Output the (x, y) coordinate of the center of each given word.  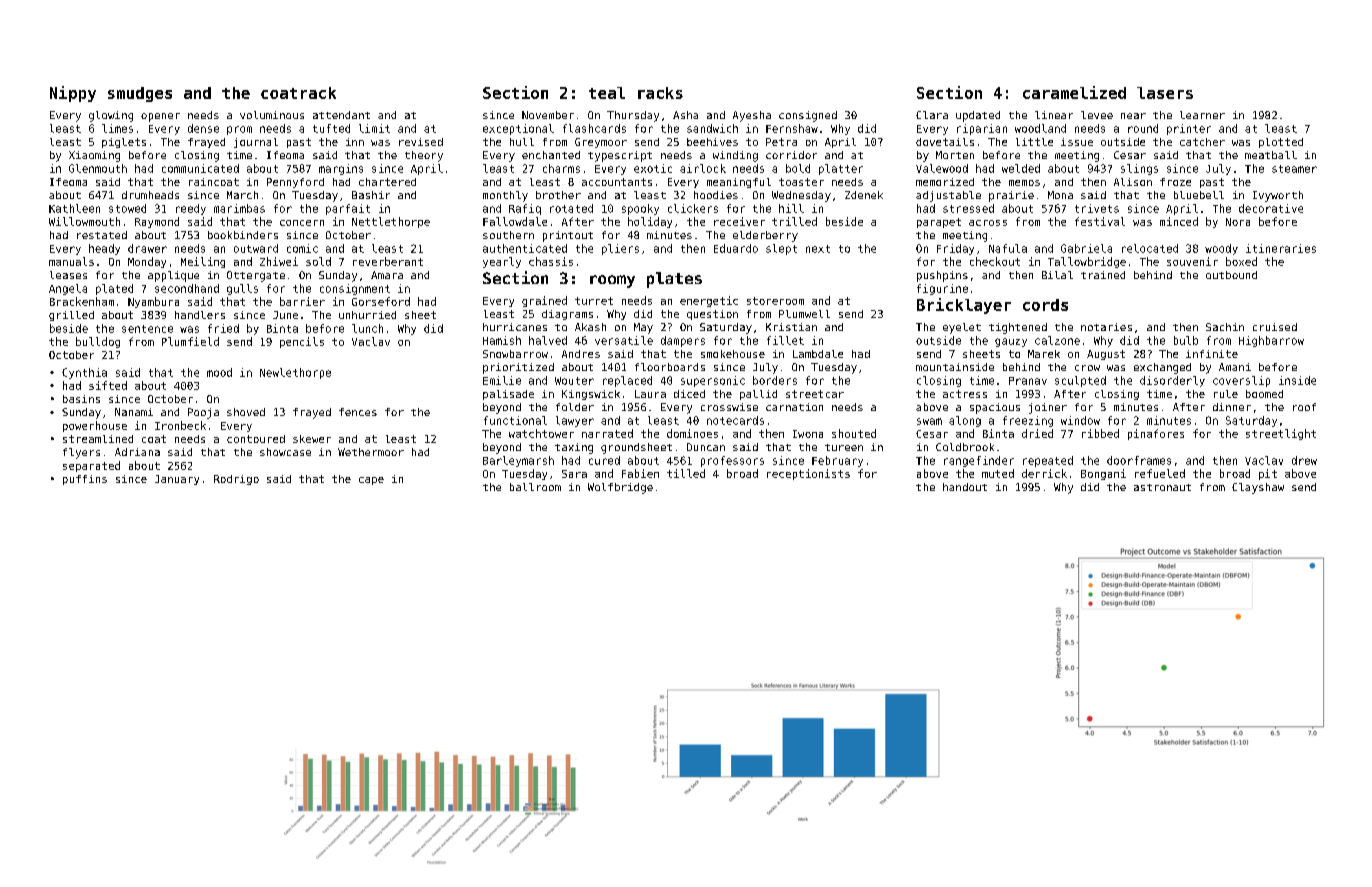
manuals (71, 261)
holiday (650, 222)
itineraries (1281, 248)
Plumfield (190, 341)
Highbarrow (1271, 341)
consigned (808, 116)
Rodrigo (236, 480)
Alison (1133, 182)
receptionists (808, 474)
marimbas (239, 208)
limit (374, 128)
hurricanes (515, 327)
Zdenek (864, 195)
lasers (1165, 93)
